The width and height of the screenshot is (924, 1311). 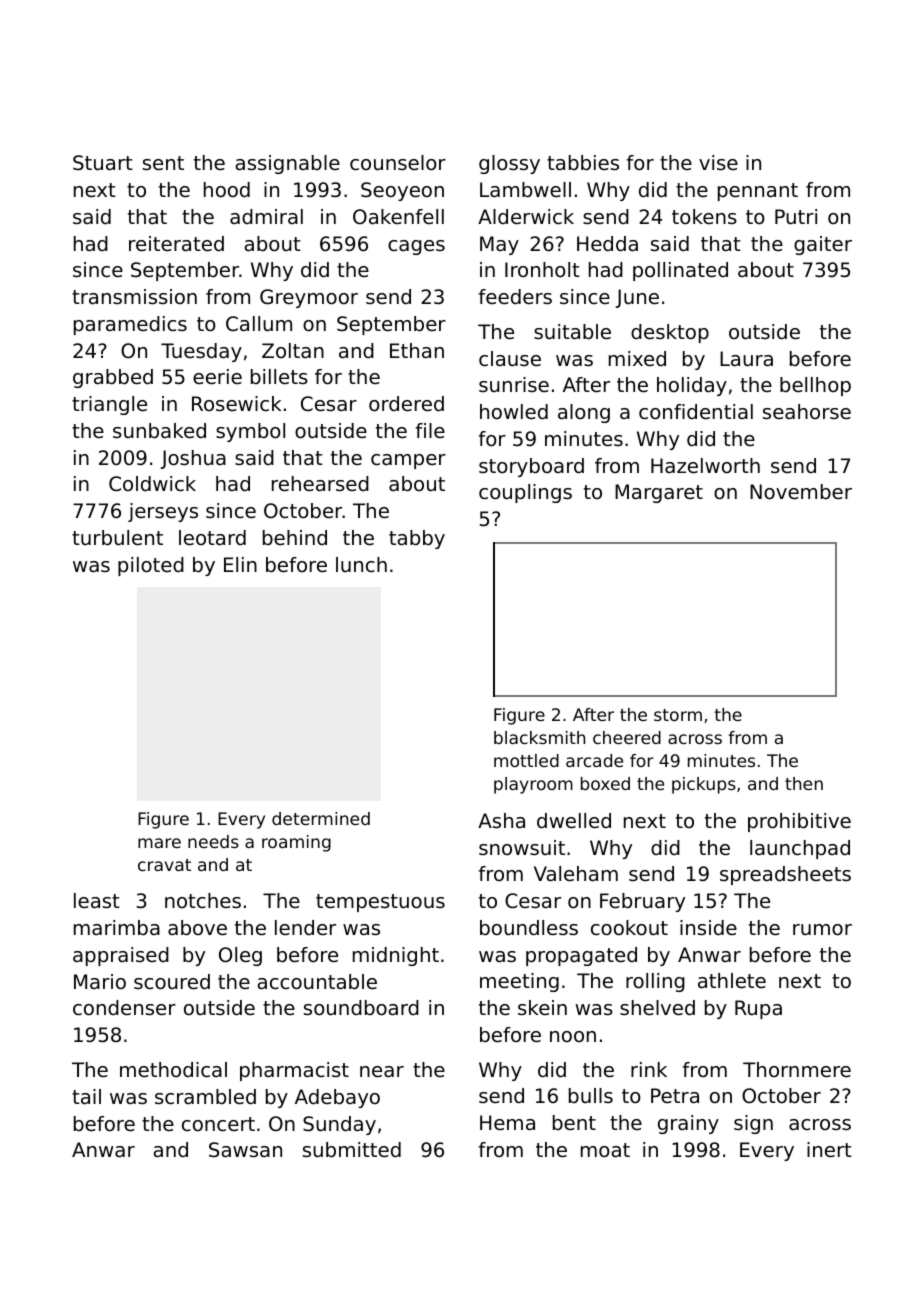 I want to click on counselor, so click(x=398, y=163).
